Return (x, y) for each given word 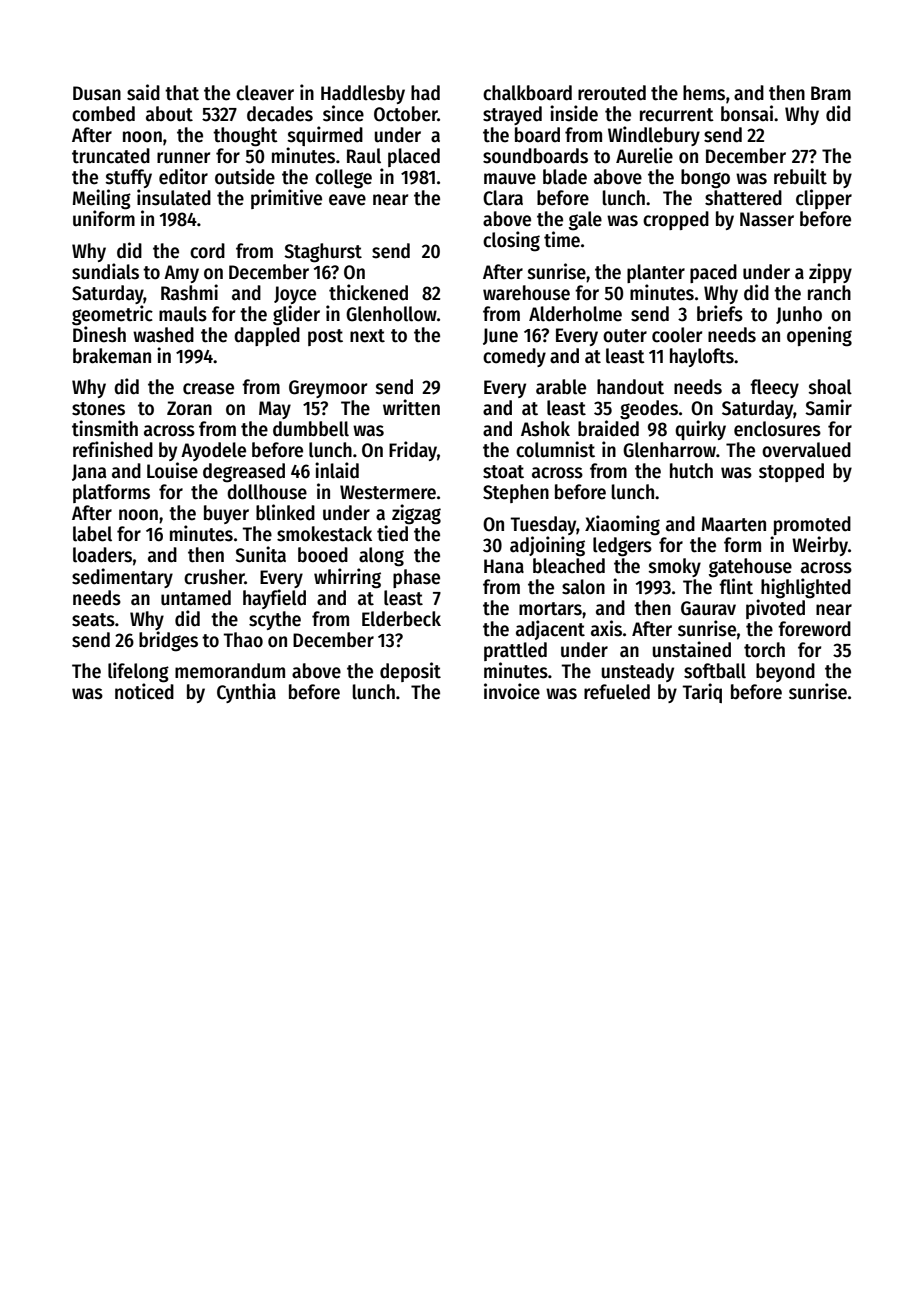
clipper (824, 199)
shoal (830, 387)
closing (511, 241)
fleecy (774, 388)
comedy (514, 357)
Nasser (767, 219)
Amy (181, 274)
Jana (89, 472)
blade (565, 177)
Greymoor (328, 389)
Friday (413, 451)
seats (93, 620)
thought (245, 137)
